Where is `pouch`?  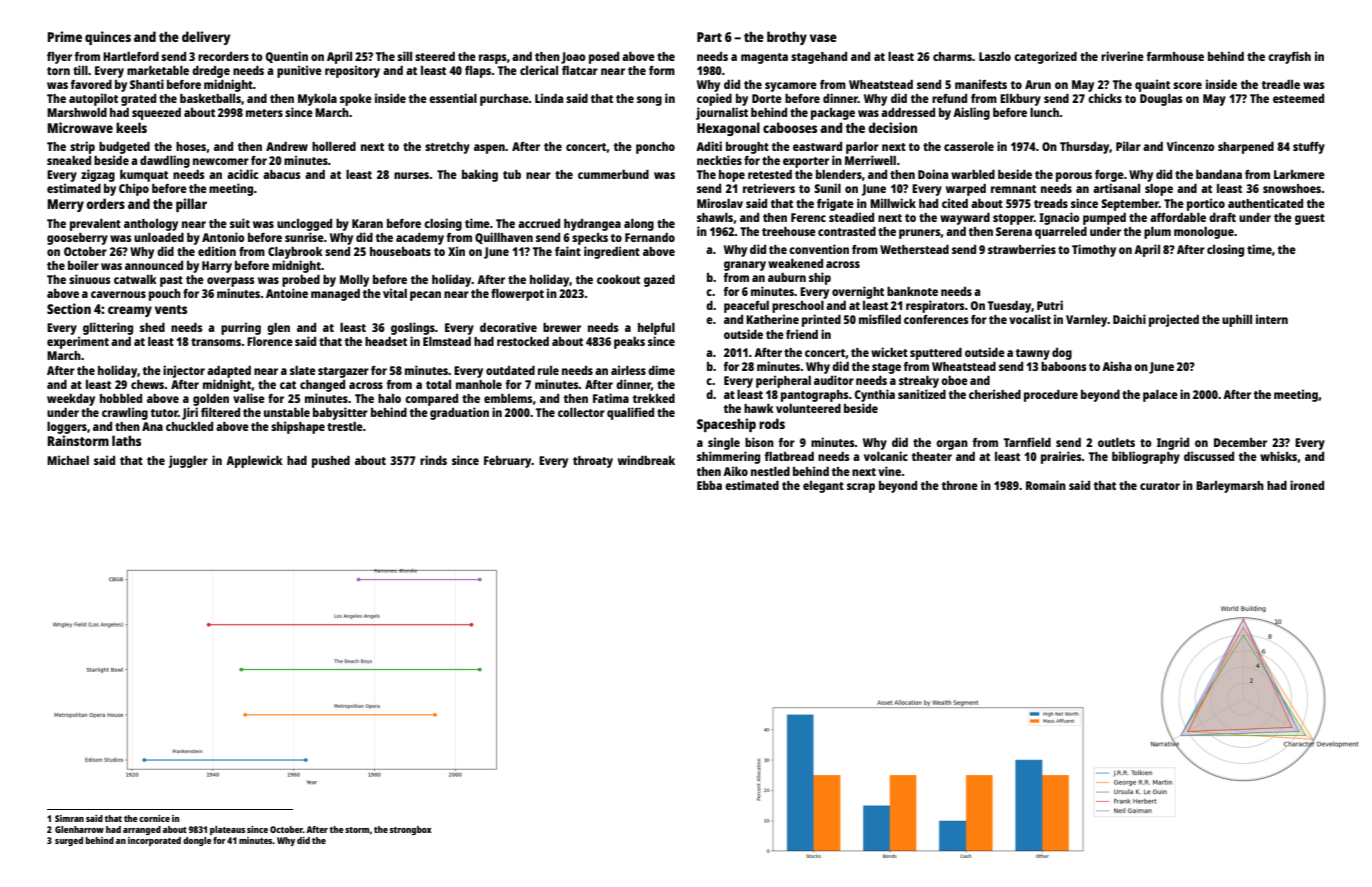 pouch is located at coordinates (165, 295).
